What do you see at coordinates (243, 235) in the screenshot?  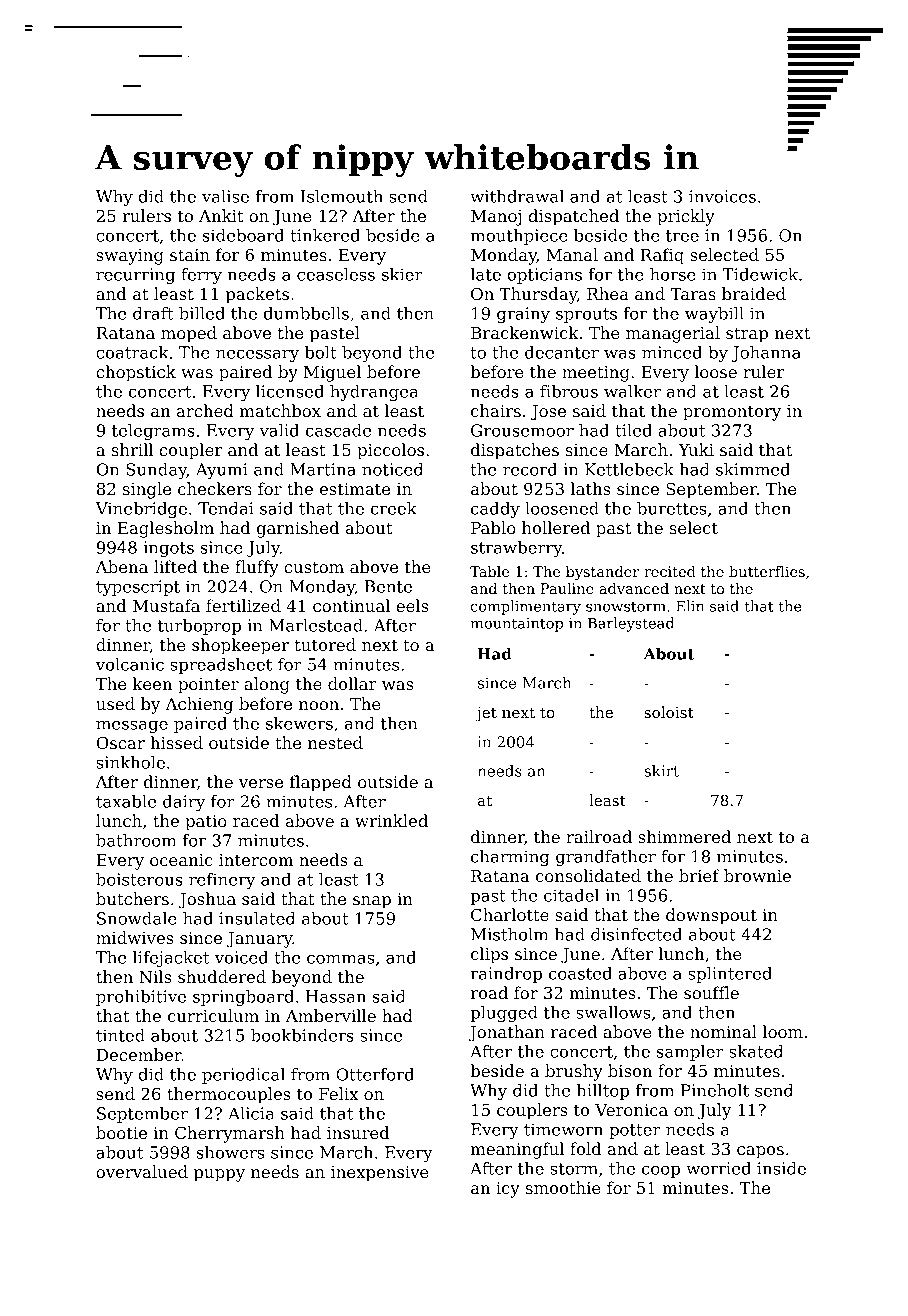 I see `sideboard` at bounding box center [243, 235].
